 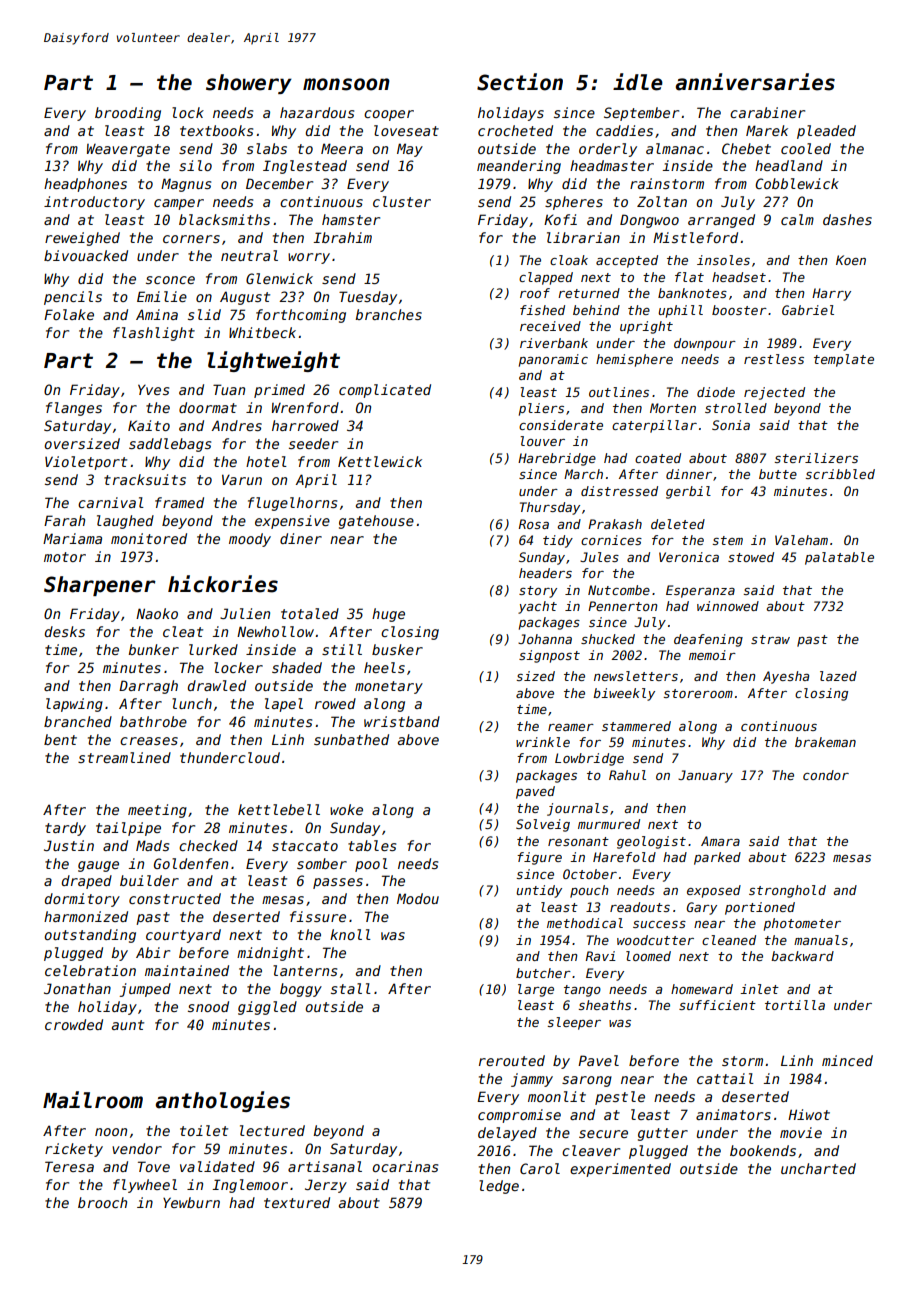 I want to click on rerouted, so click(x=512, y=1060).
